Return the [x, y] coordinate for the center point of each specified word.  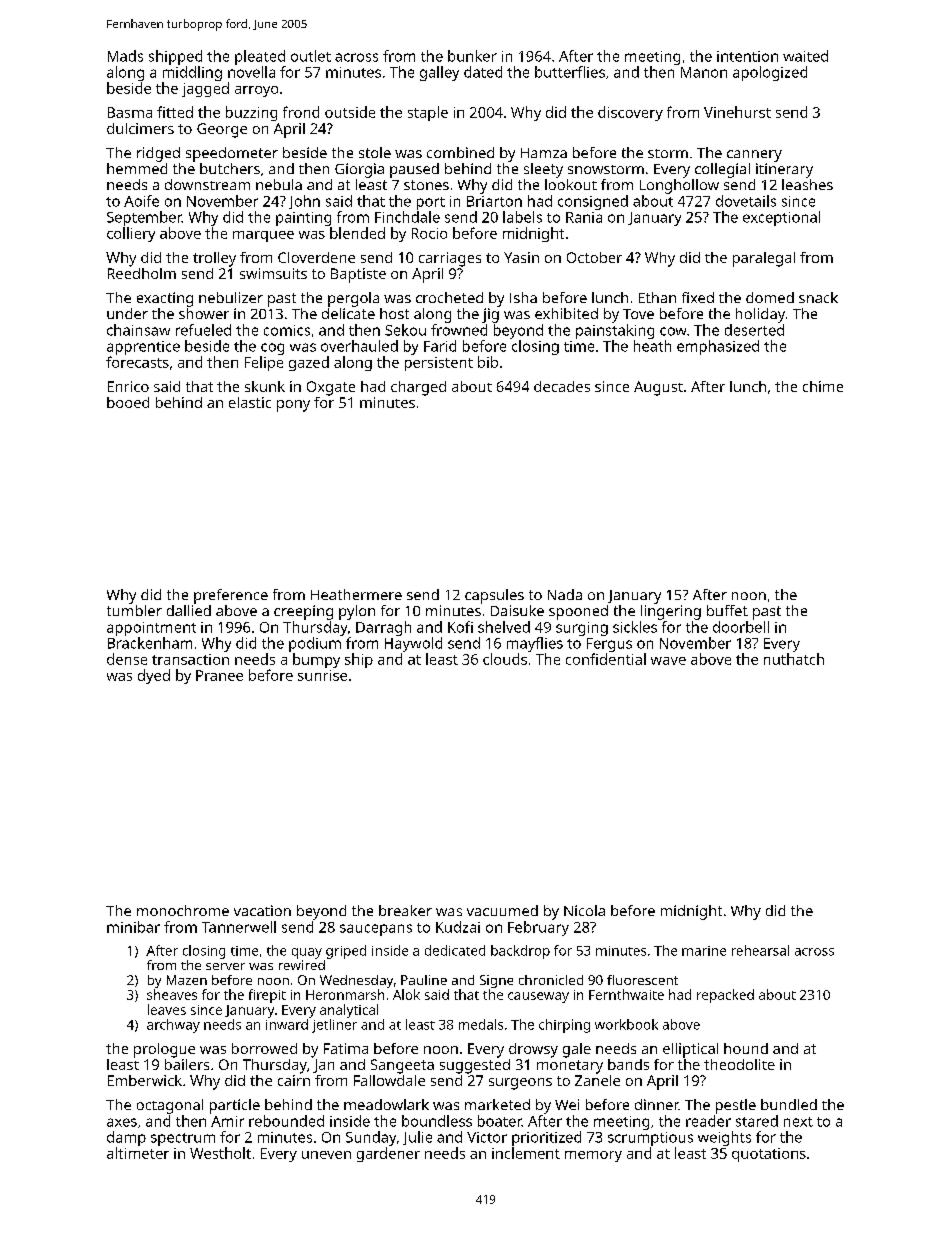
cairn [294, 1080]
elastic [250, 402]
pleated [260, 57]
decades [562, 386]
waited [805, 56]
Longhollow [679, 186]
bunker [472, 56]
